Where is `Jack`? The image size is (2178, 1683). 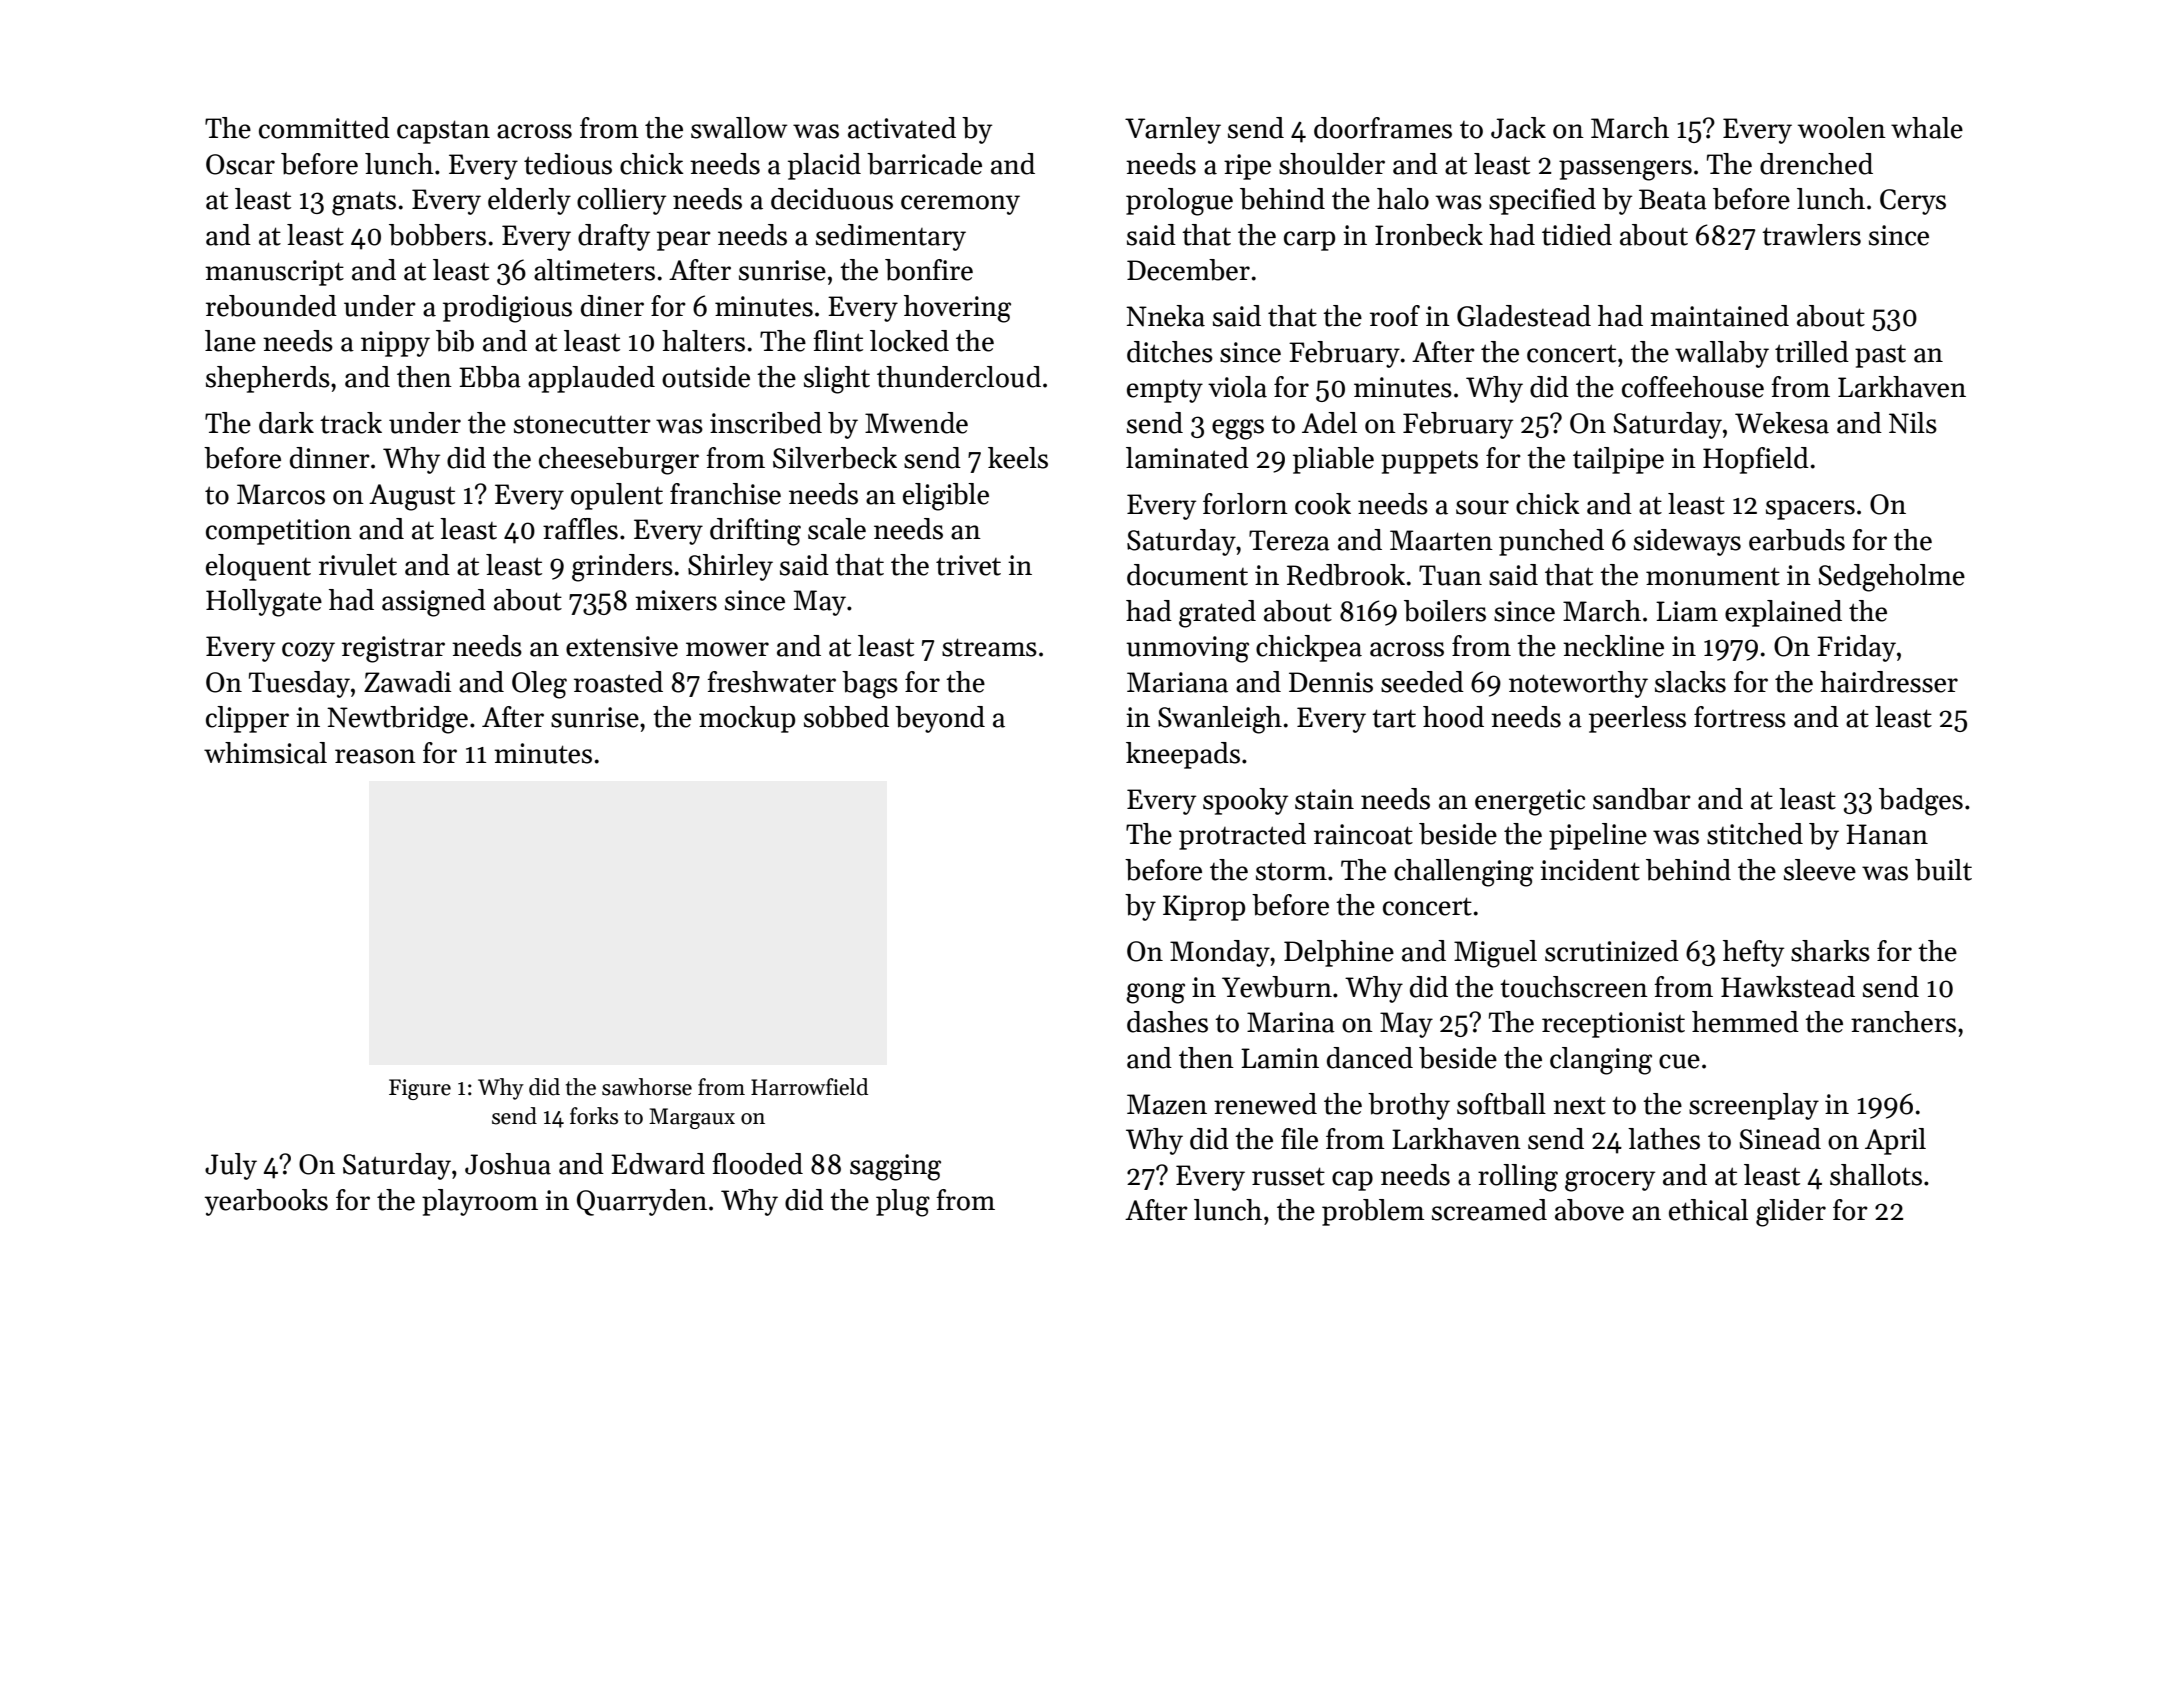
Jack is located at coordinates (1518, 128).
